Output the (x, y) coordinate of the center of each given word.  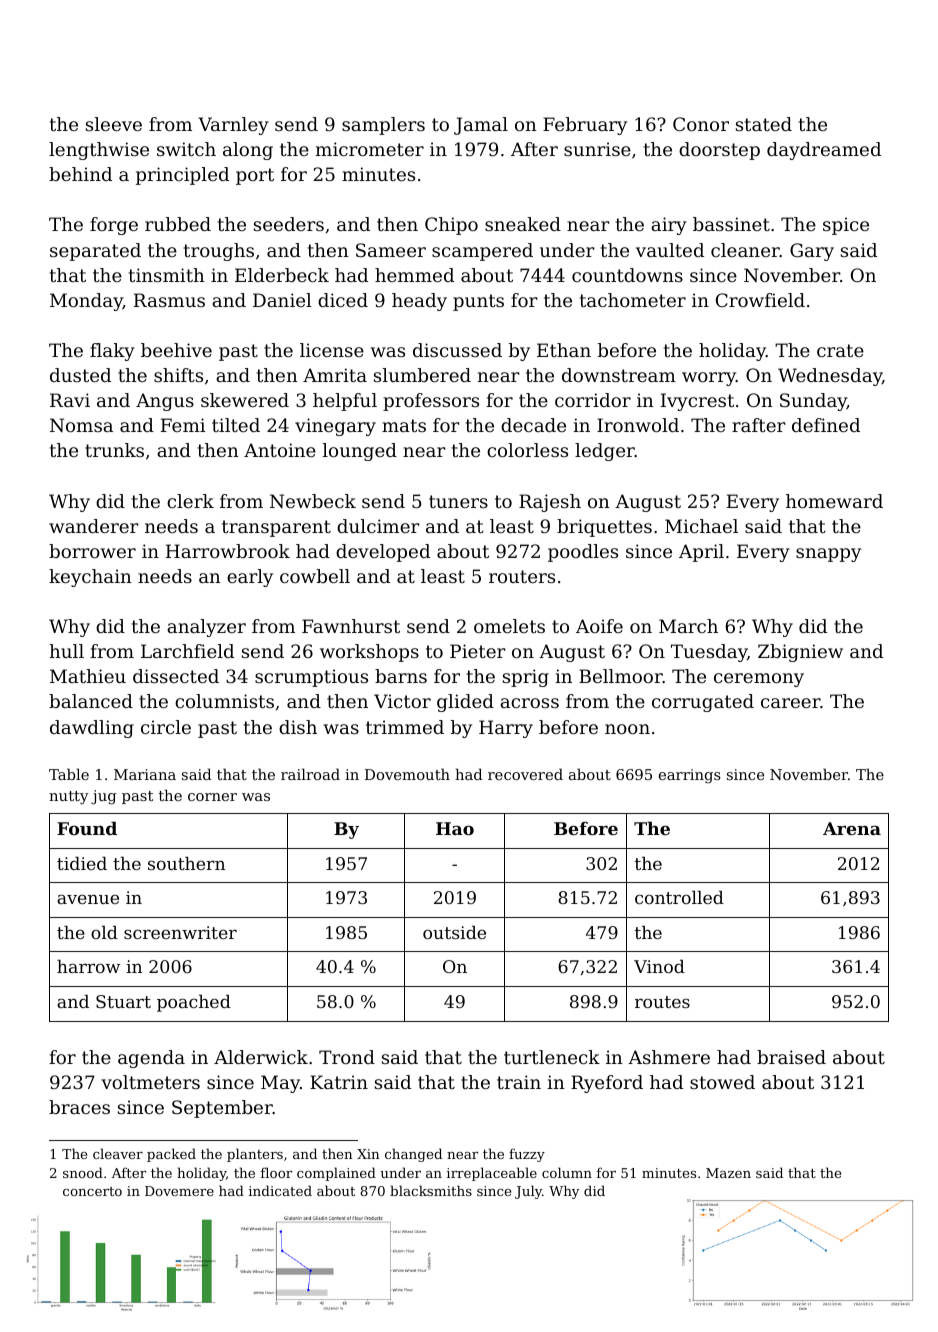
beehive (176, 350)
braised (791, 1057)
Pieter (478, 651)
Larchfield (187, 651)
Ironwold (638, 425)
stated (764, 124)
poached (194, 1003)
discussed (457, 350)
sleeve (114, 124)
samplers (383, 126)
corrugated (703, 703)
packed (171, 1155)
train (519, 1082)
